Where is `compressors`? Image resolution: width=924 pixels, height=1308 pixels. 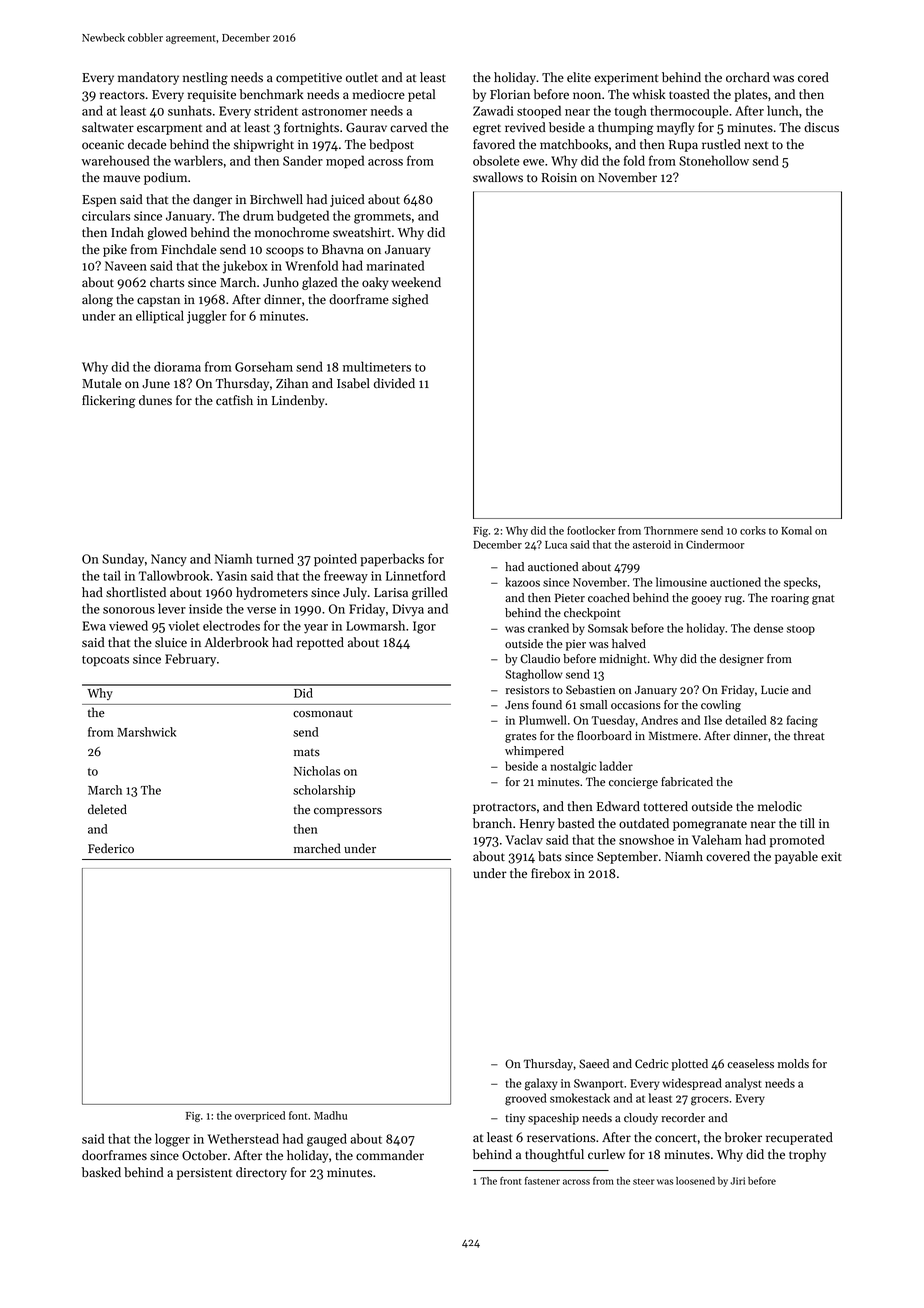 compressors is located at coordinates (348, 812).
